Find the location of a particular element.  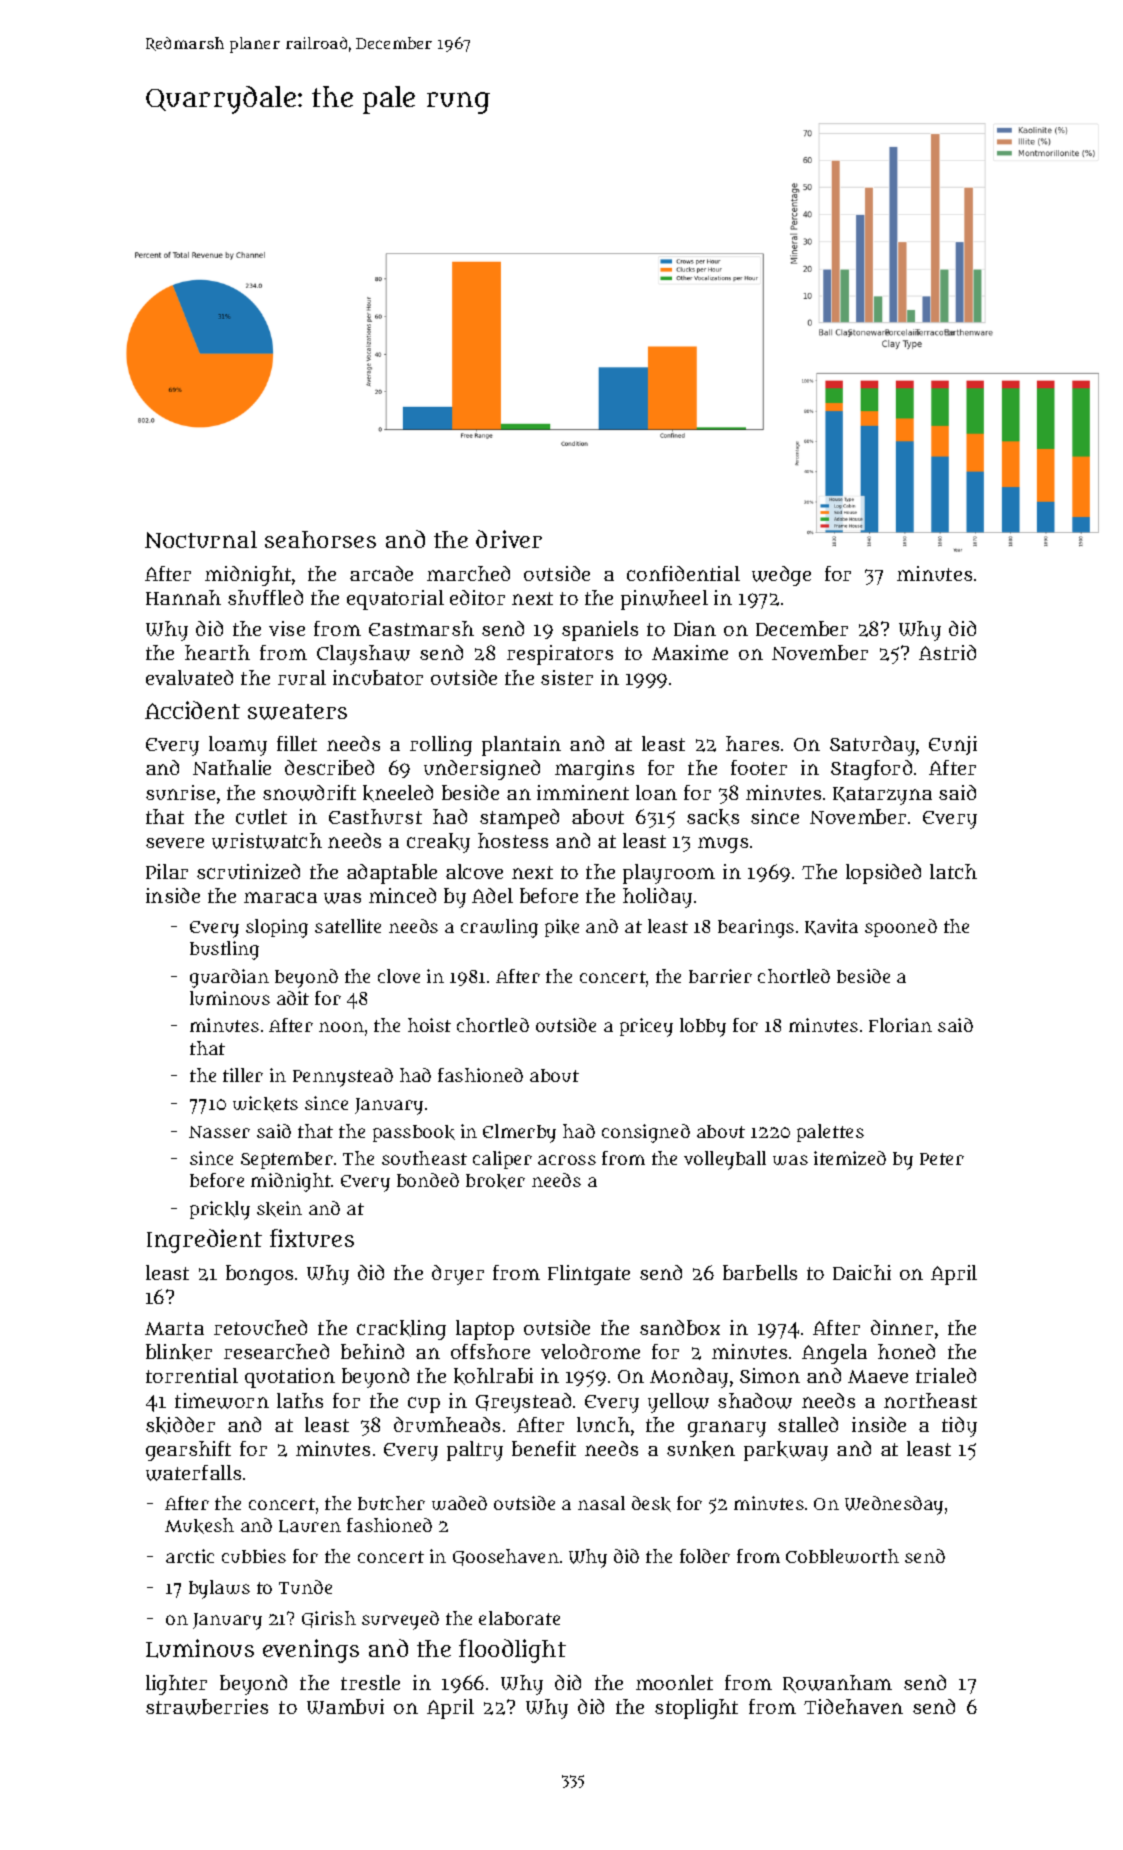

Elmerby is located at coordinates (519, 1133).
